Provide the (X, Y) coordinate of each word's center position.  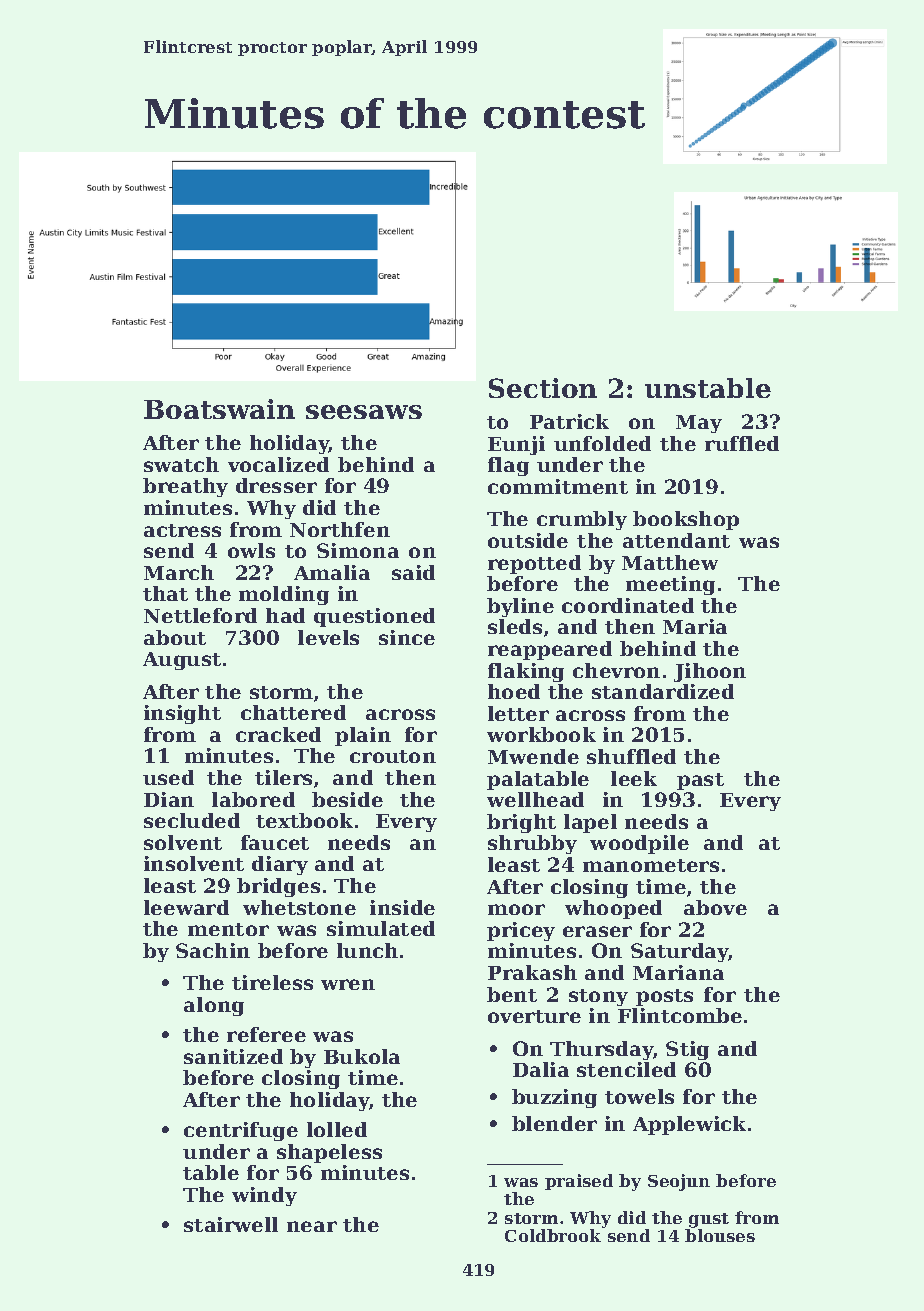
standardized (663, 691)
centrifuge (241, 1131)
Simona (358, 550)
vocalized (278, 464)
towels (639, 1096)
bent (512, 994)
